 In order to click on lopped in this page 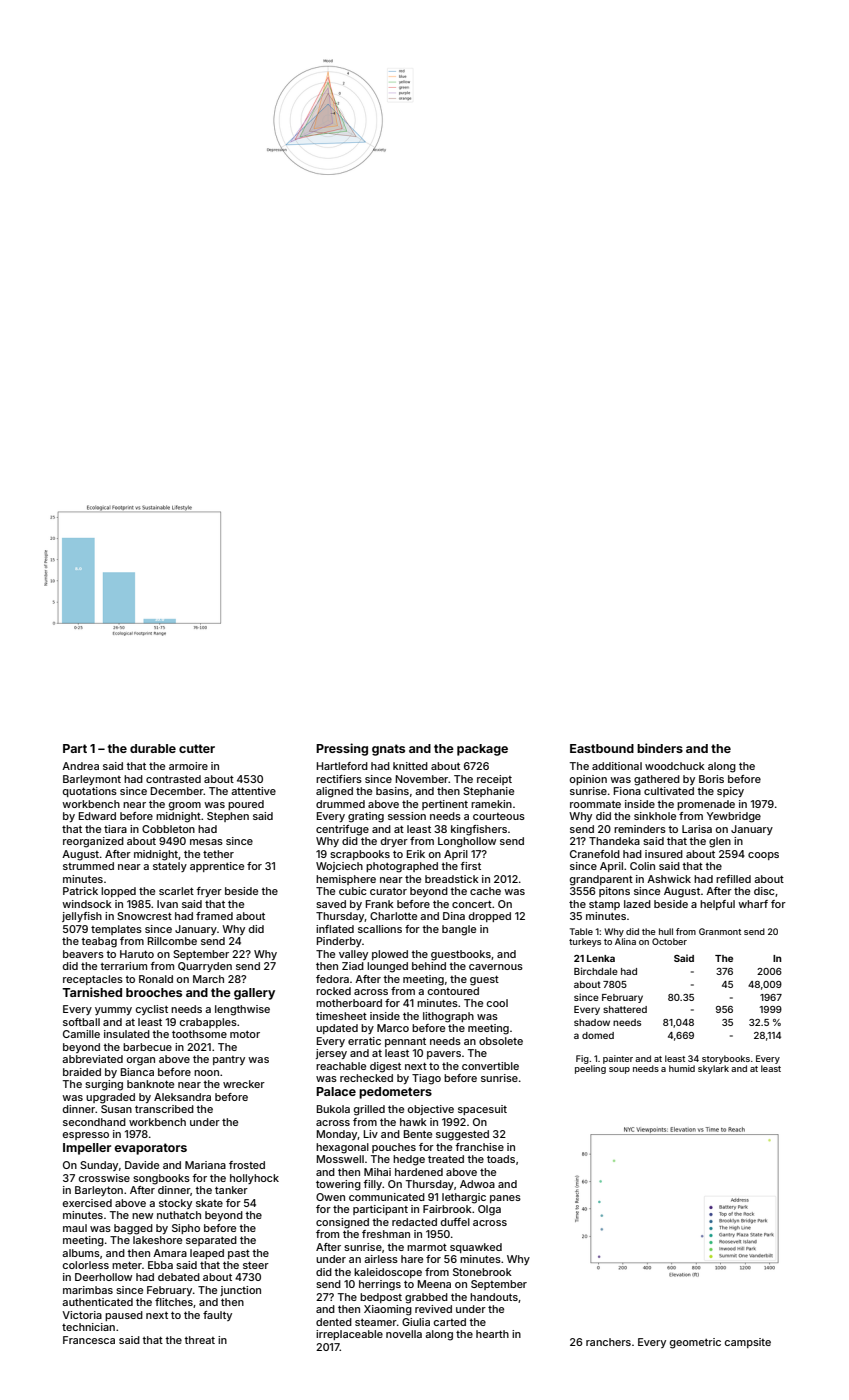, I will do `click(118, 892)`.
